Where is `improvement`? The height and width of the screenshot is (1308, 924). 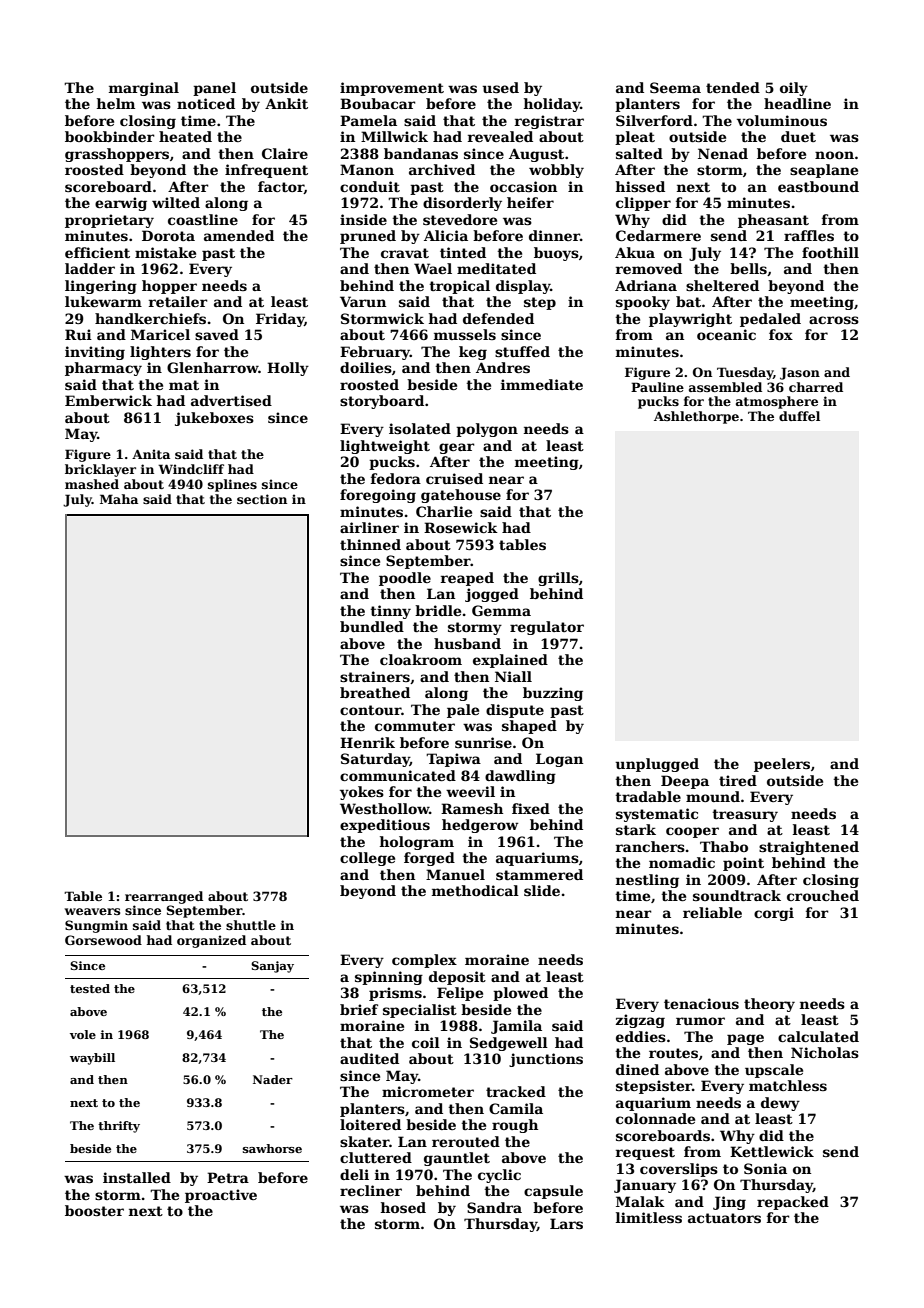 improvement is located at coordinates (392, 89).
